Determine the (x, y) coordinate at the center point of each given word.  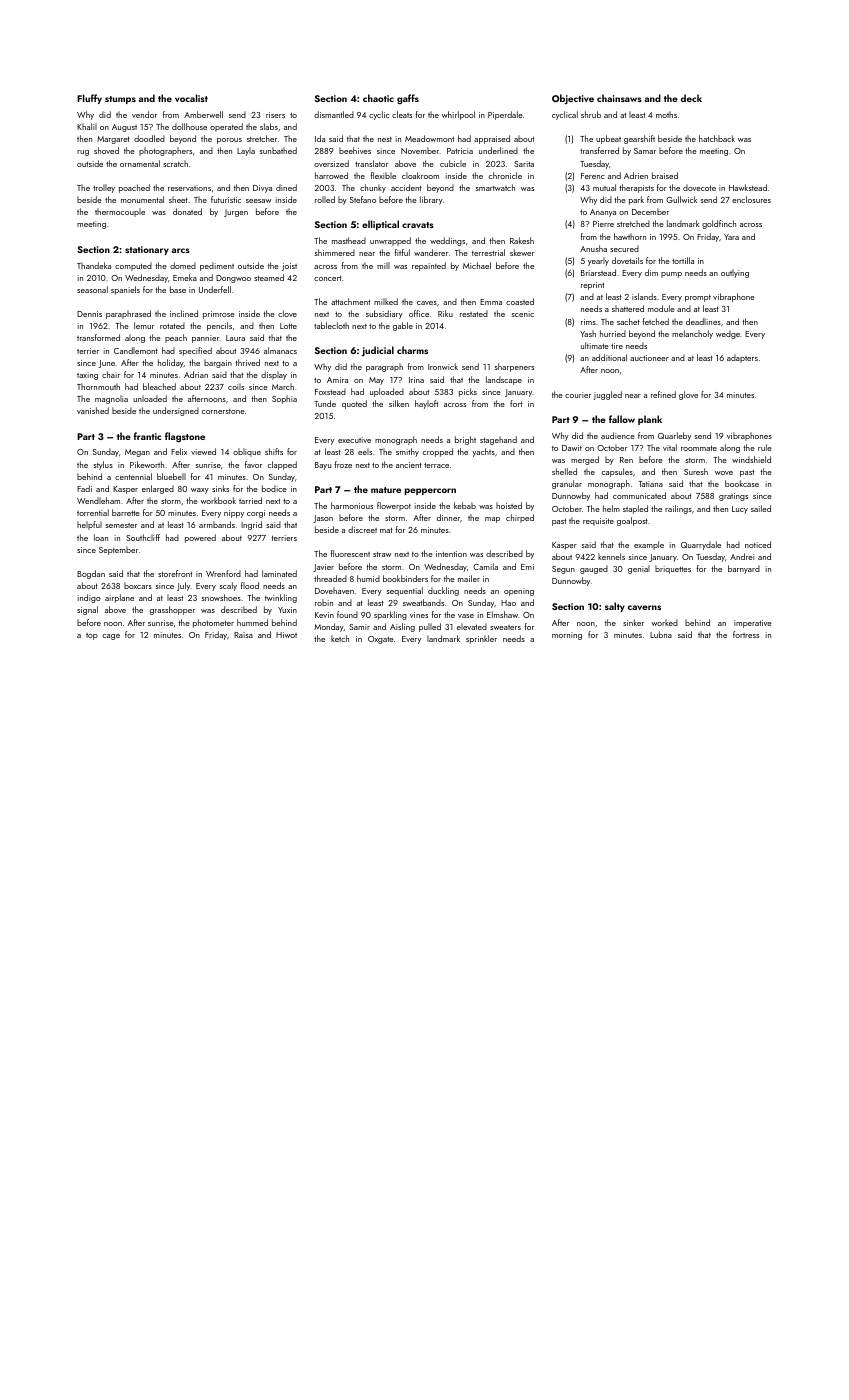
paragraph (384, 367)
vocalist (191, 98)
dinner (448, 517)
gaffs (408, 99)
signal (87, 610)
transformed (98, 337)
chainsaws (619, 98)
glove (688, 395)
